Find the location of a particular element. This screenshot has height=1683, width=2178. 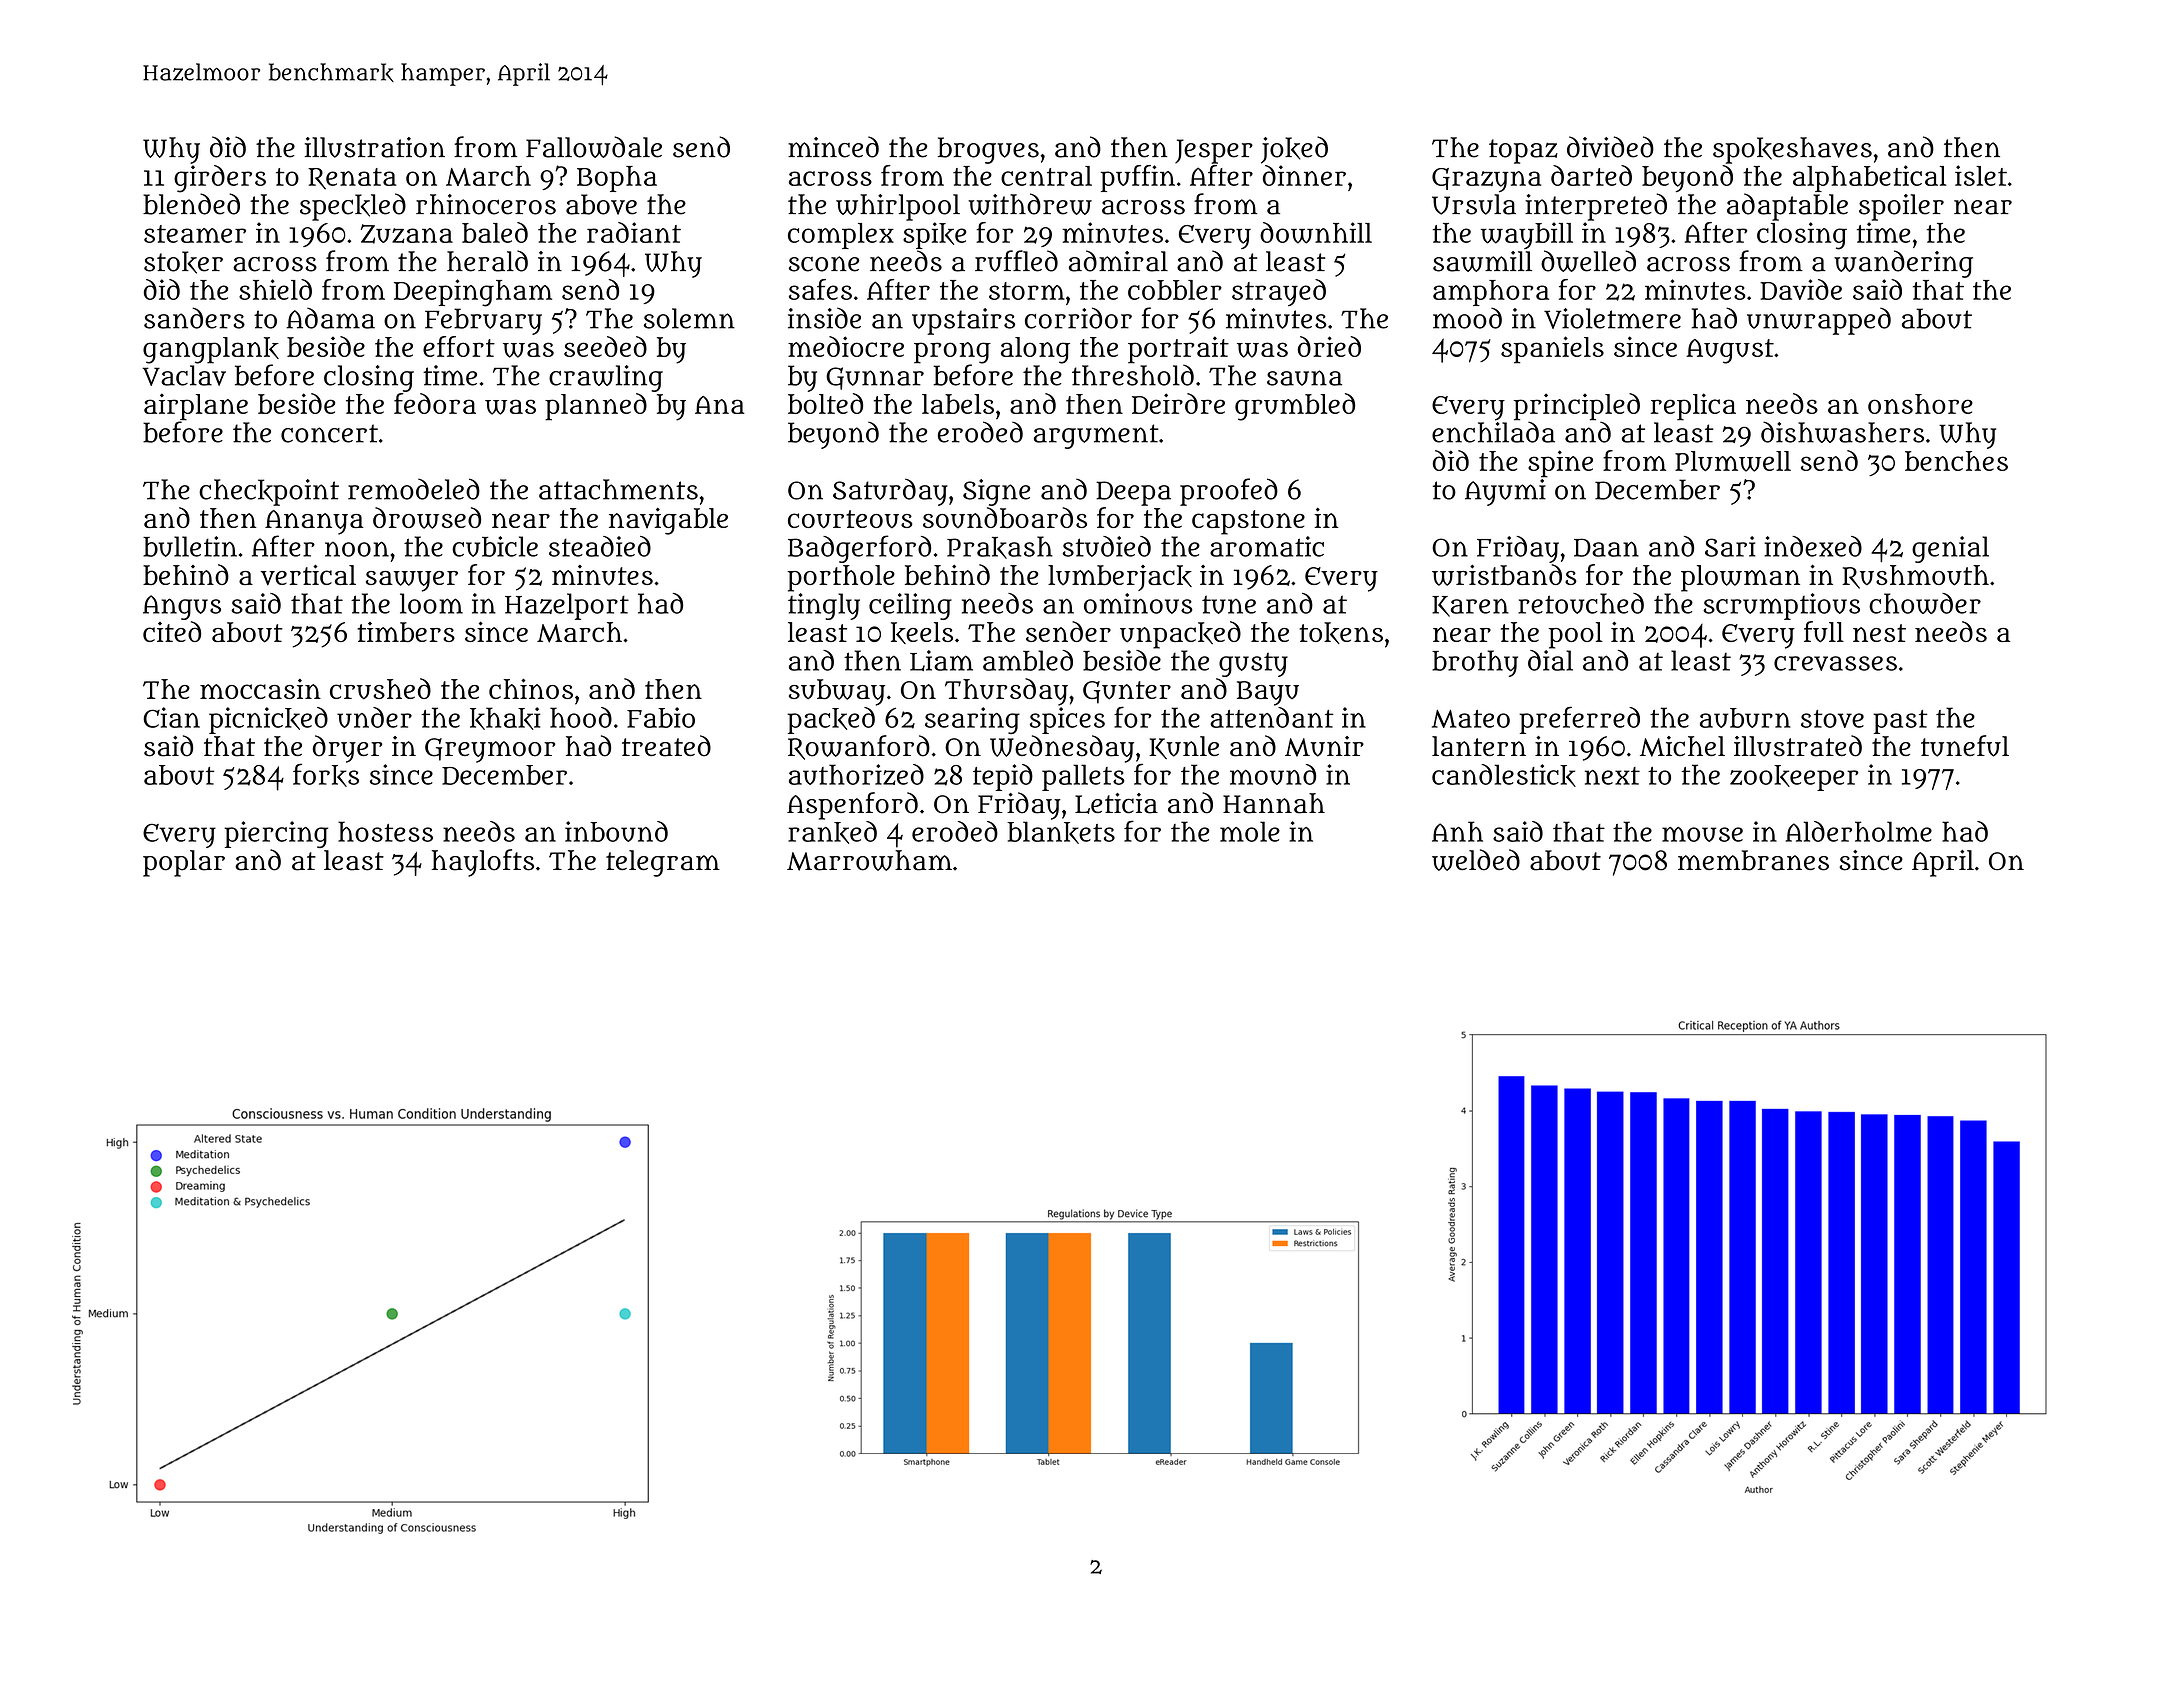

lantern is located at coordinates (1479, 746).
